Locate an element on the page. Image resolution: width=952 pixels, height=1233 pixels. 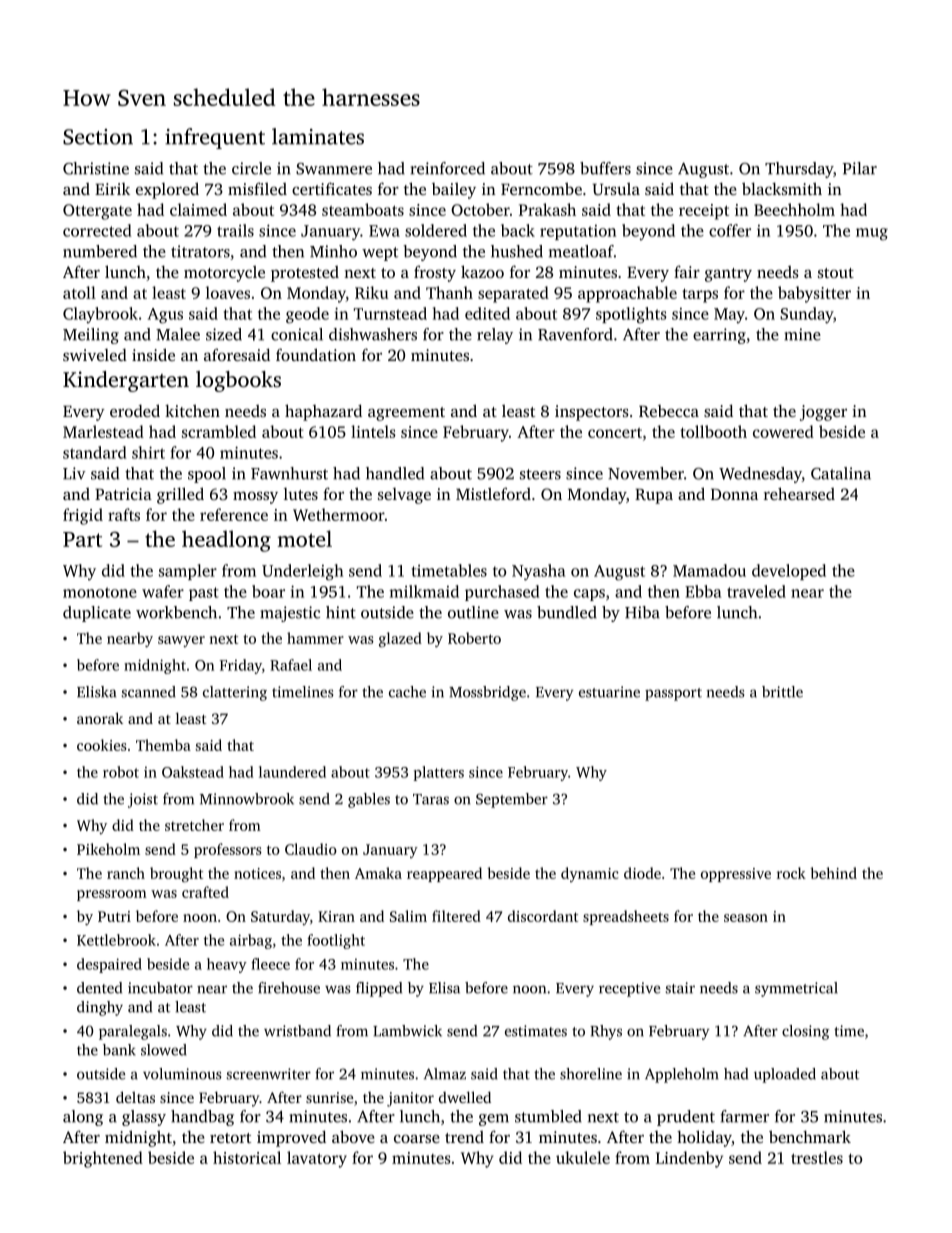
sunrise is located at coordinates (329, 1097).
